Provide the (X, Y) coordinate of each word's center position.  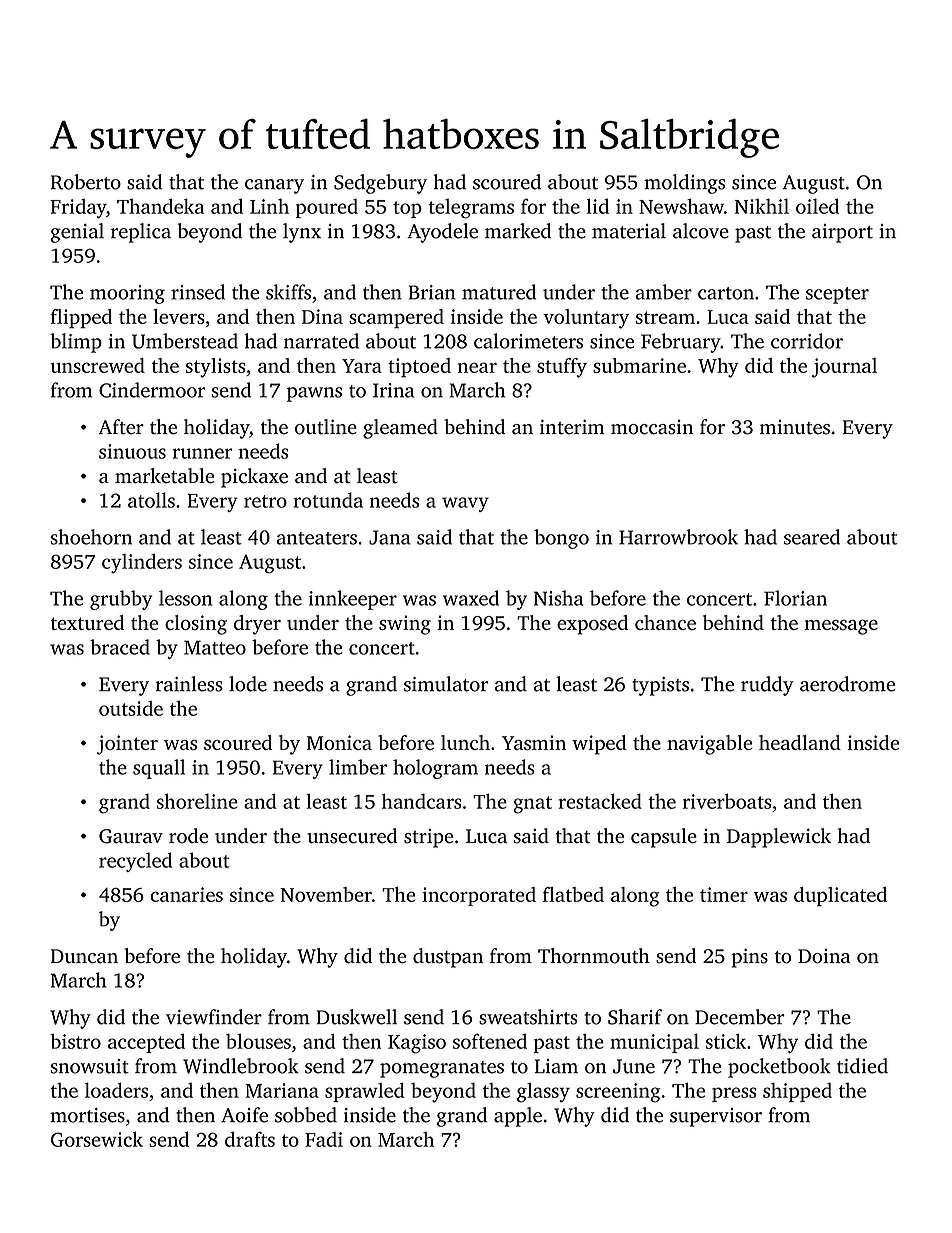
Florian (795, 598)
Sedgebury (380, 184)
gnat (532, 805)
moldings (684, 184)
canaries (186, 894)
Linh (269, 206)
